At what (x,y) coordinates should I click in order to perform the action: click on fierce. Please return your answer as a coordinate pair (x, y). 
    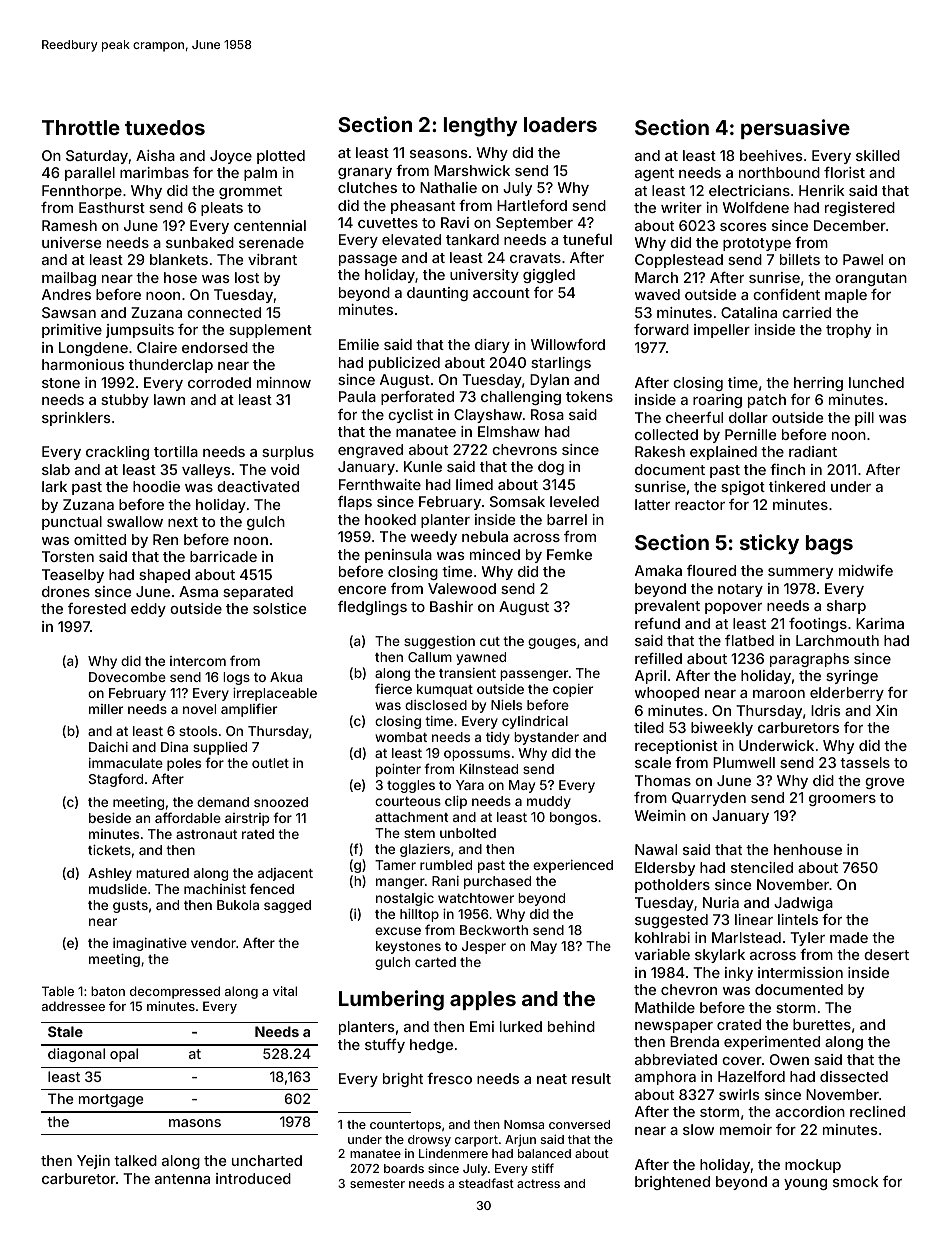
    Looking at the image, I should click on (393, 688).
